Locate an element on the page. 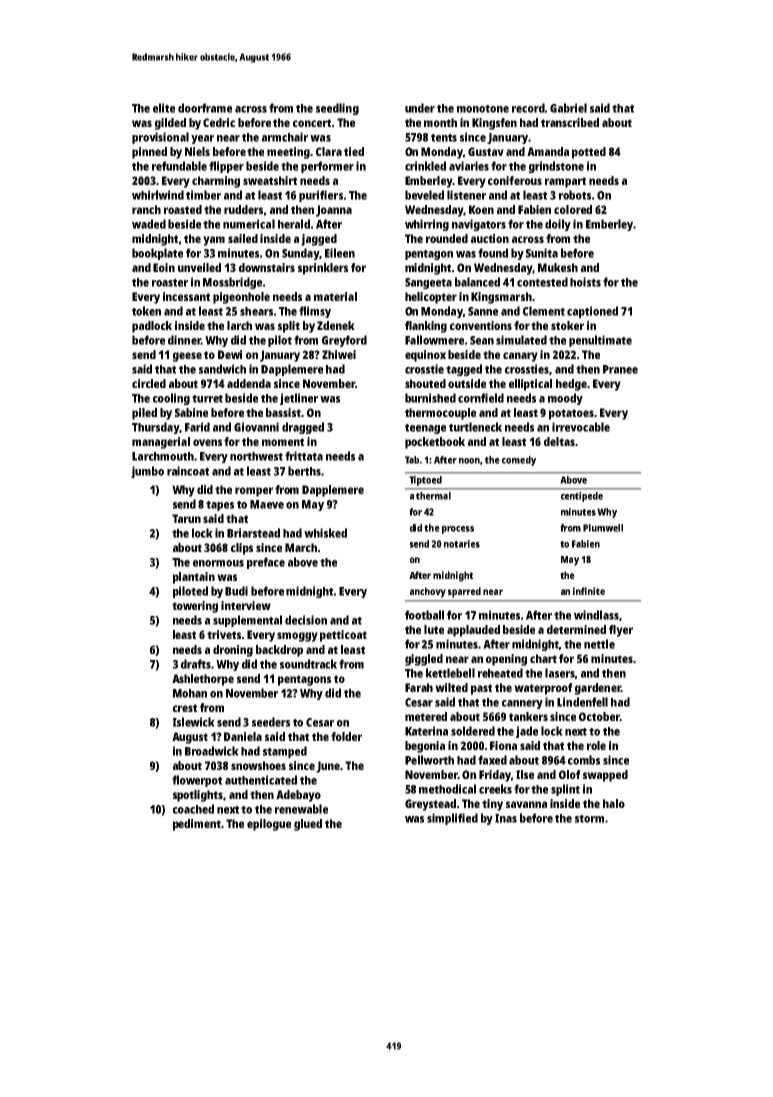 The image size is (773, 1097). Kingsfen is located at coordinates (494, 124).
